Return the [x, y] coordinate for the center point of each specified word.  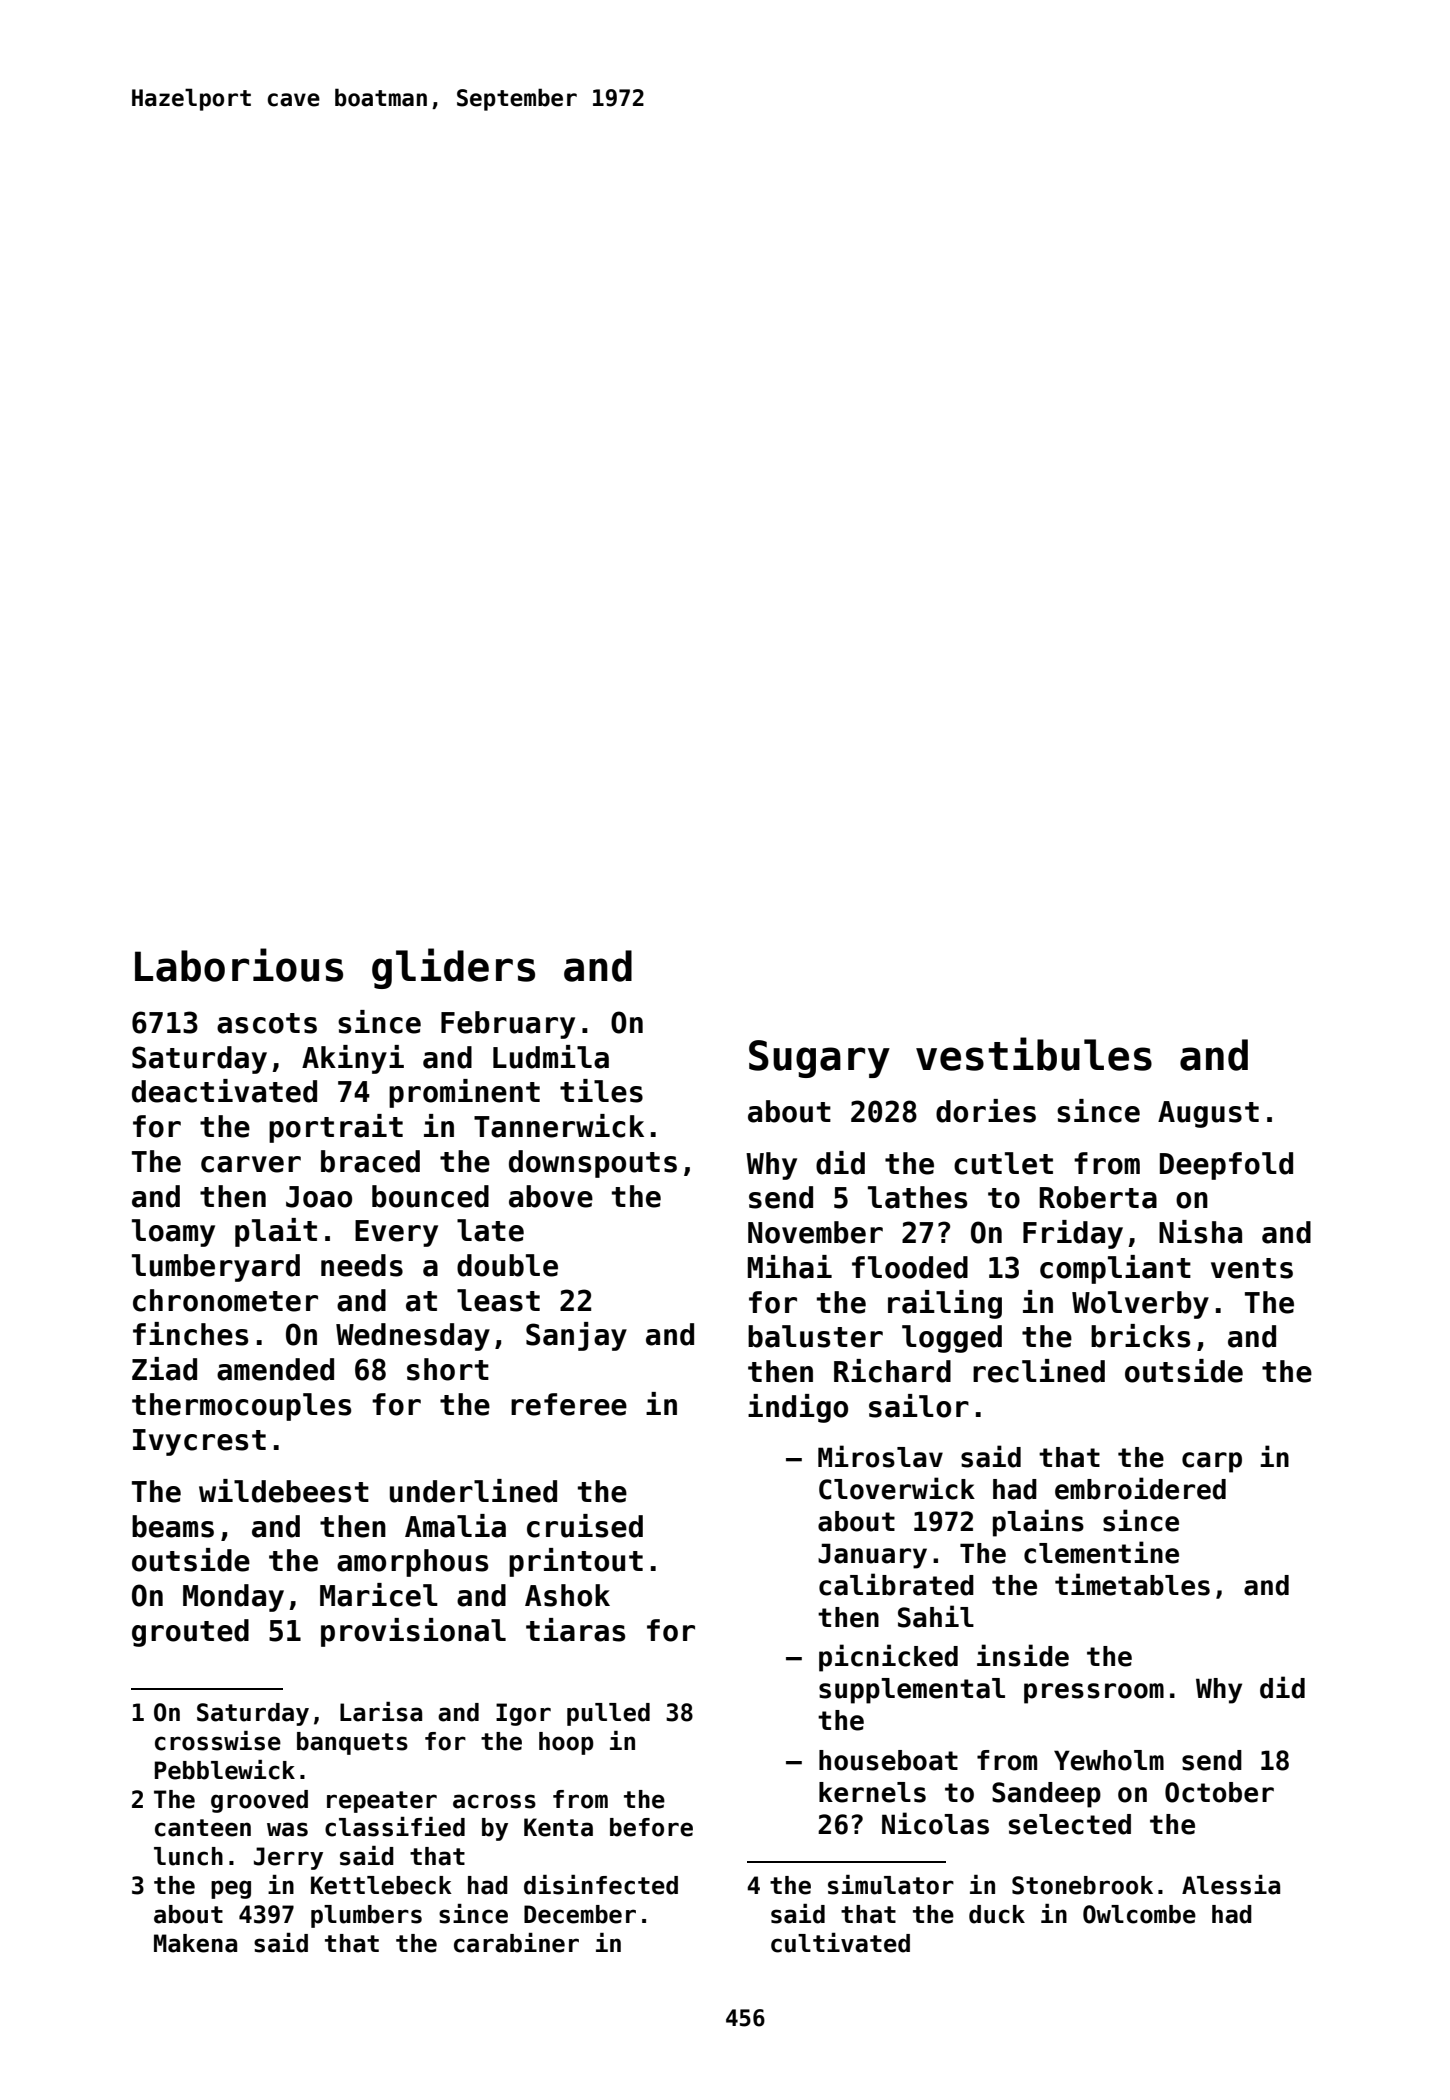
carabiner [516, 1943]
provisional [413, 1632]
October [1219, 1792]
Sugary [819, 1059]
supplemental [912, 1691]
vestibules [1034, 1054]
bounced [430, 1196]
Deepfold [1226, 1166]
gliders [453, 968]
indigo [798, 1408]
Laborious [239, 965]
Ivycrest [199, 1442]
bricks [1140, 1336]
